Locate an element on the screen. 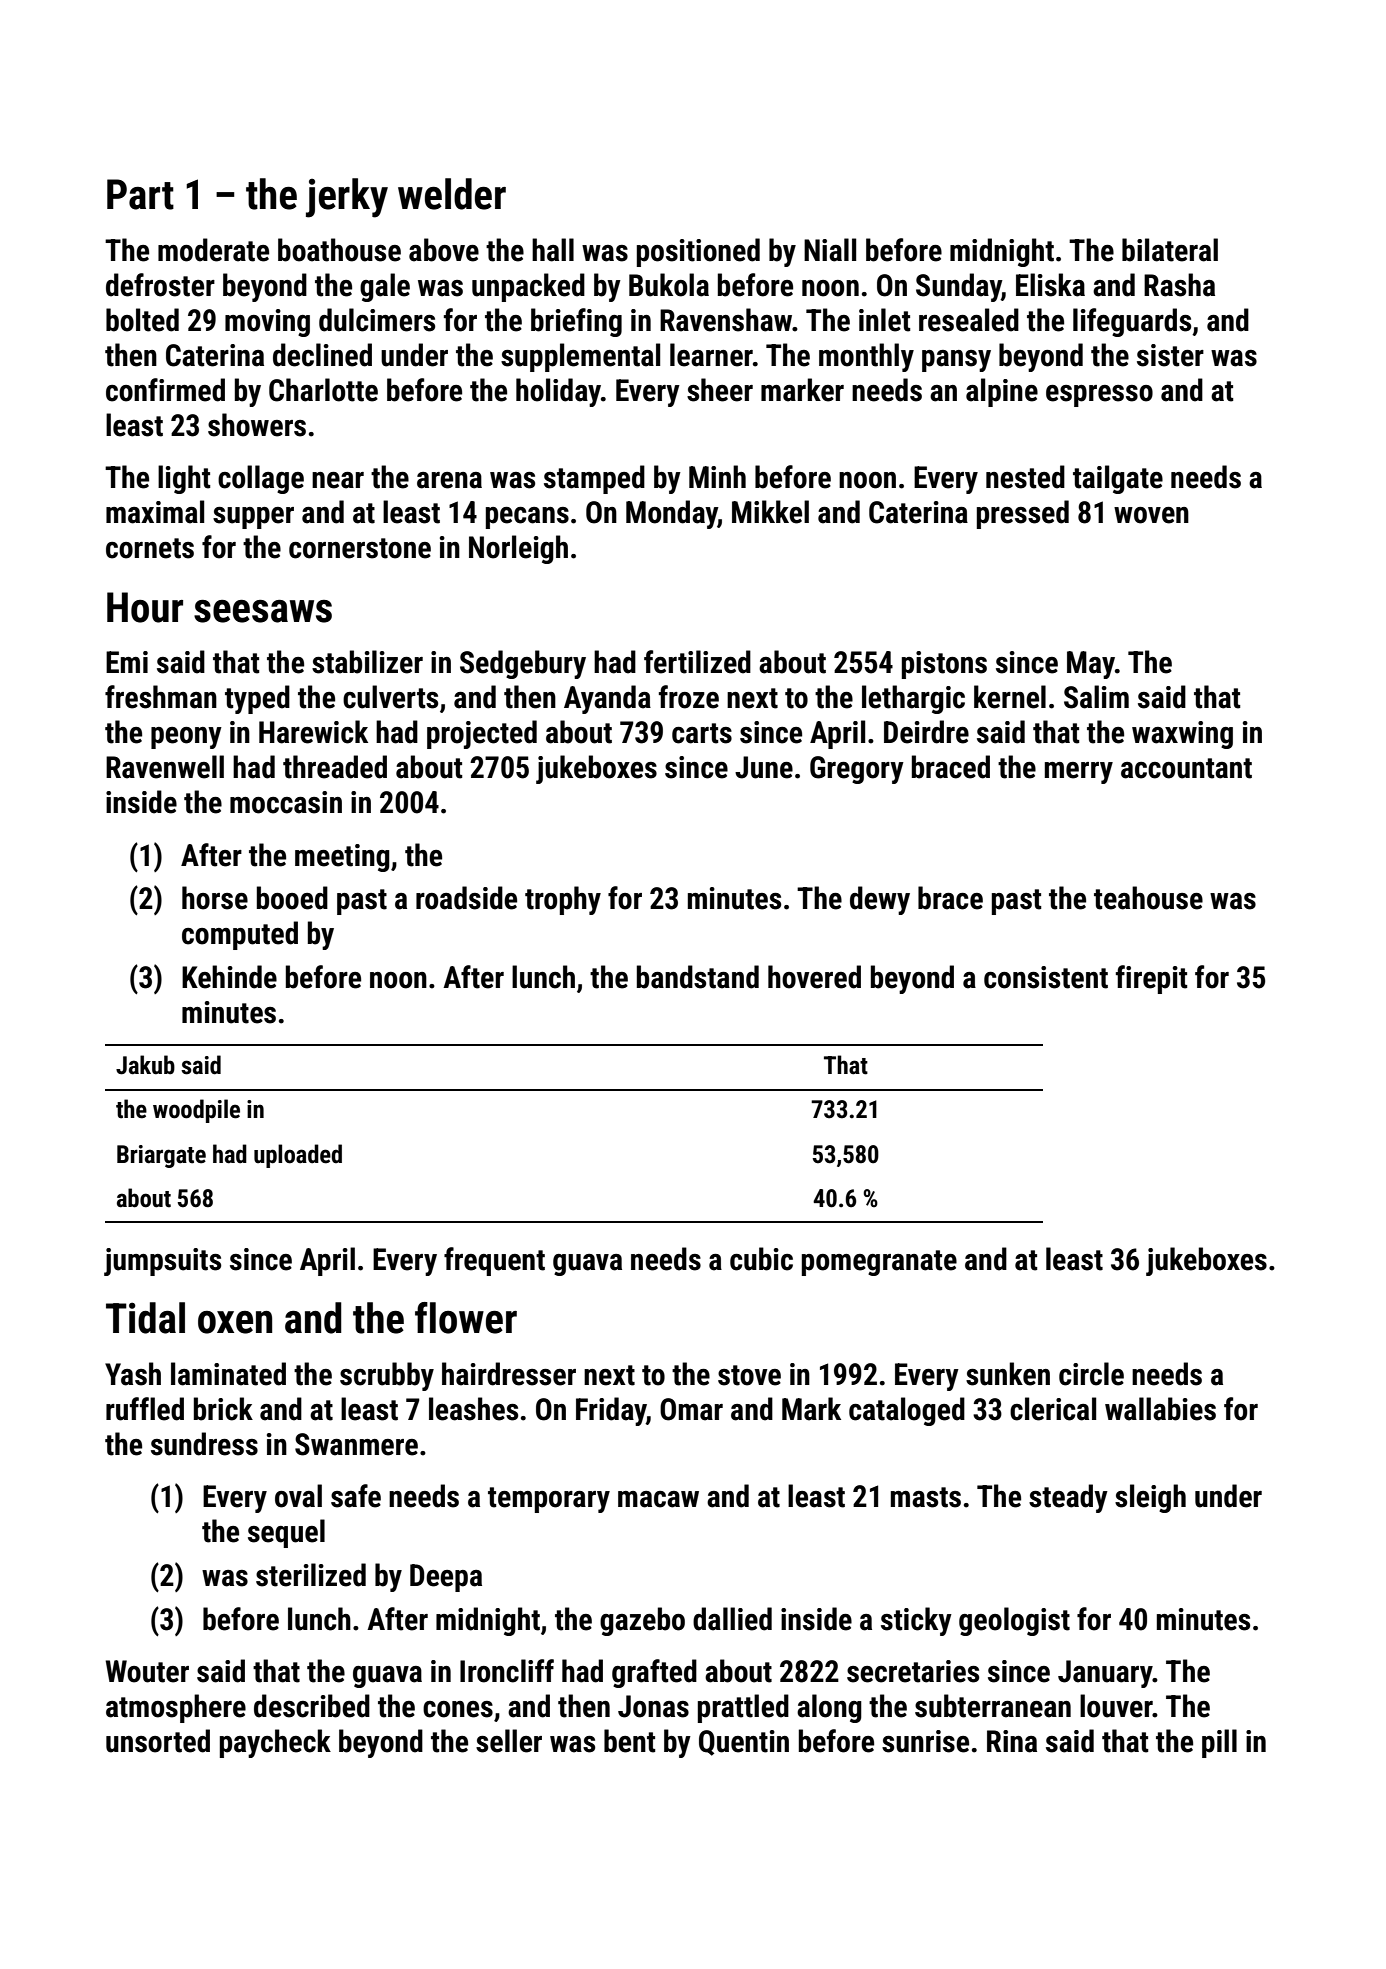 The width and height of the screenshot is (1386, 1969). consistent is located at coordinates (1046, 977).
